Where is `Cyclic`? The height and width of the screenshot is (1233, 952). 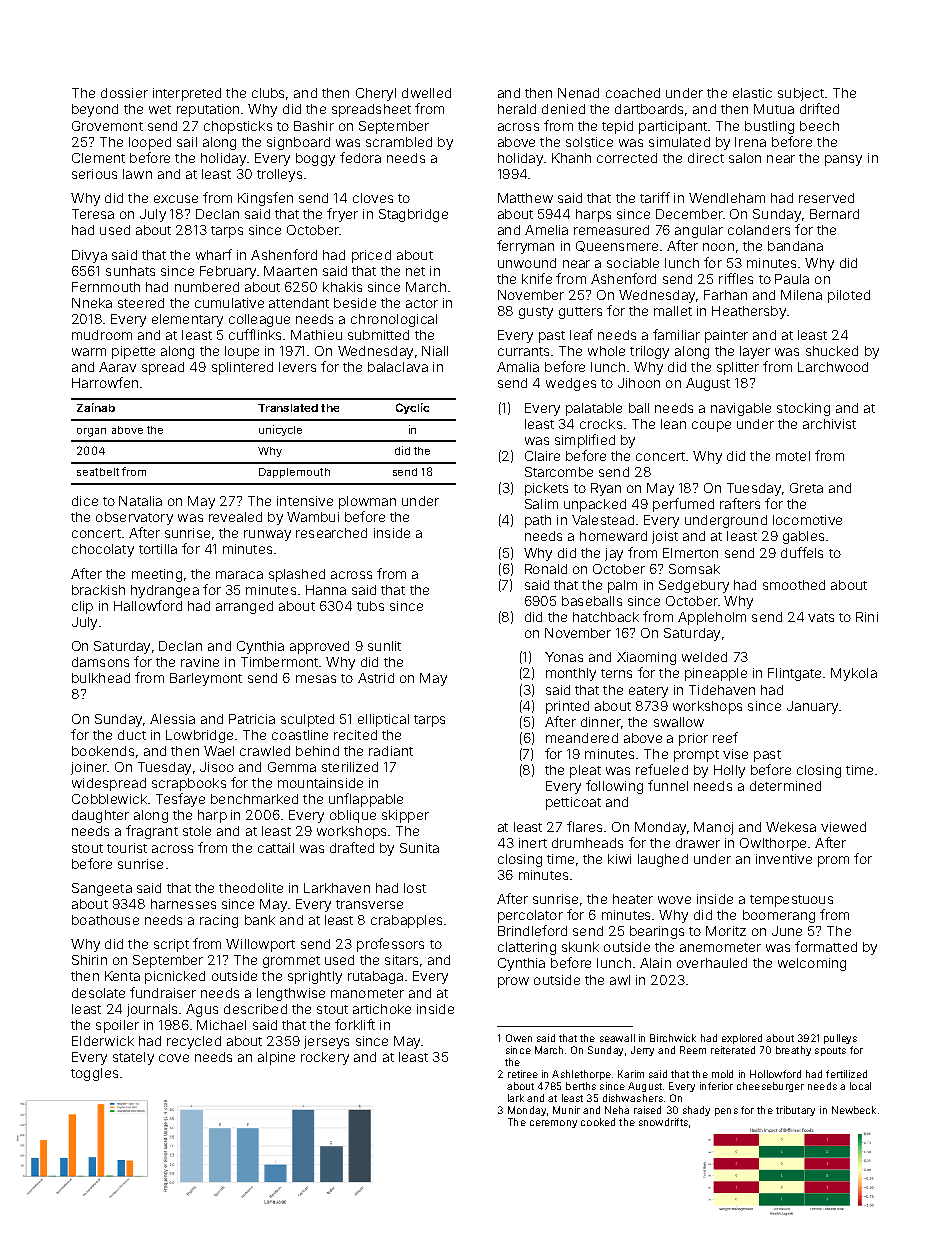
Cyclic is located at coordinates (412, 408).
